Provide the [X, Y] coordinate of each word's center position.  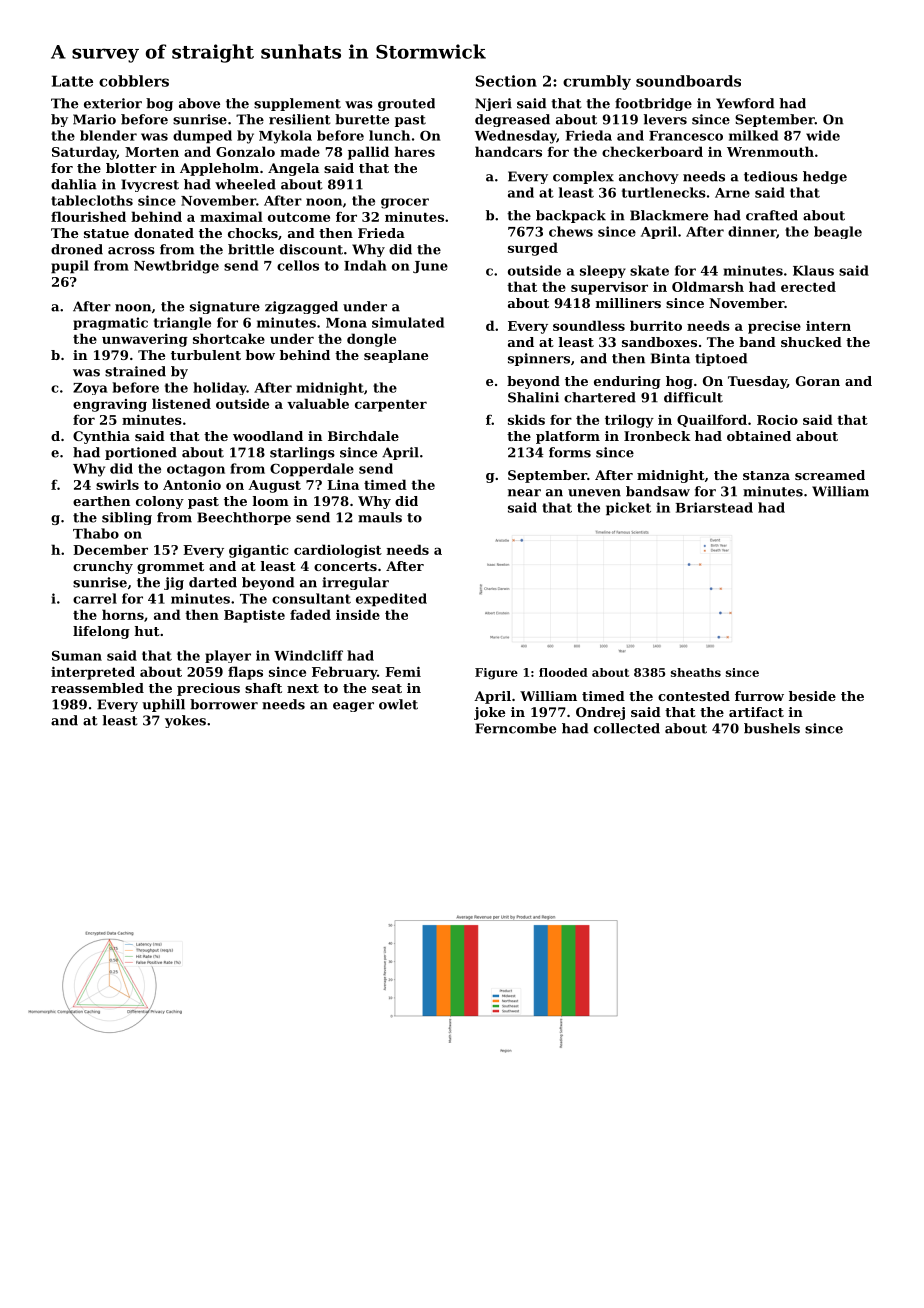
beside [812, 696]
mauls [380, 517]
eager [353, 707]
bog [159, 104]
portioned [141, 453]
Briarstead [714, 507]
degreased [512, 120]
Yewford [745, 103]
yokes [185, 721]
